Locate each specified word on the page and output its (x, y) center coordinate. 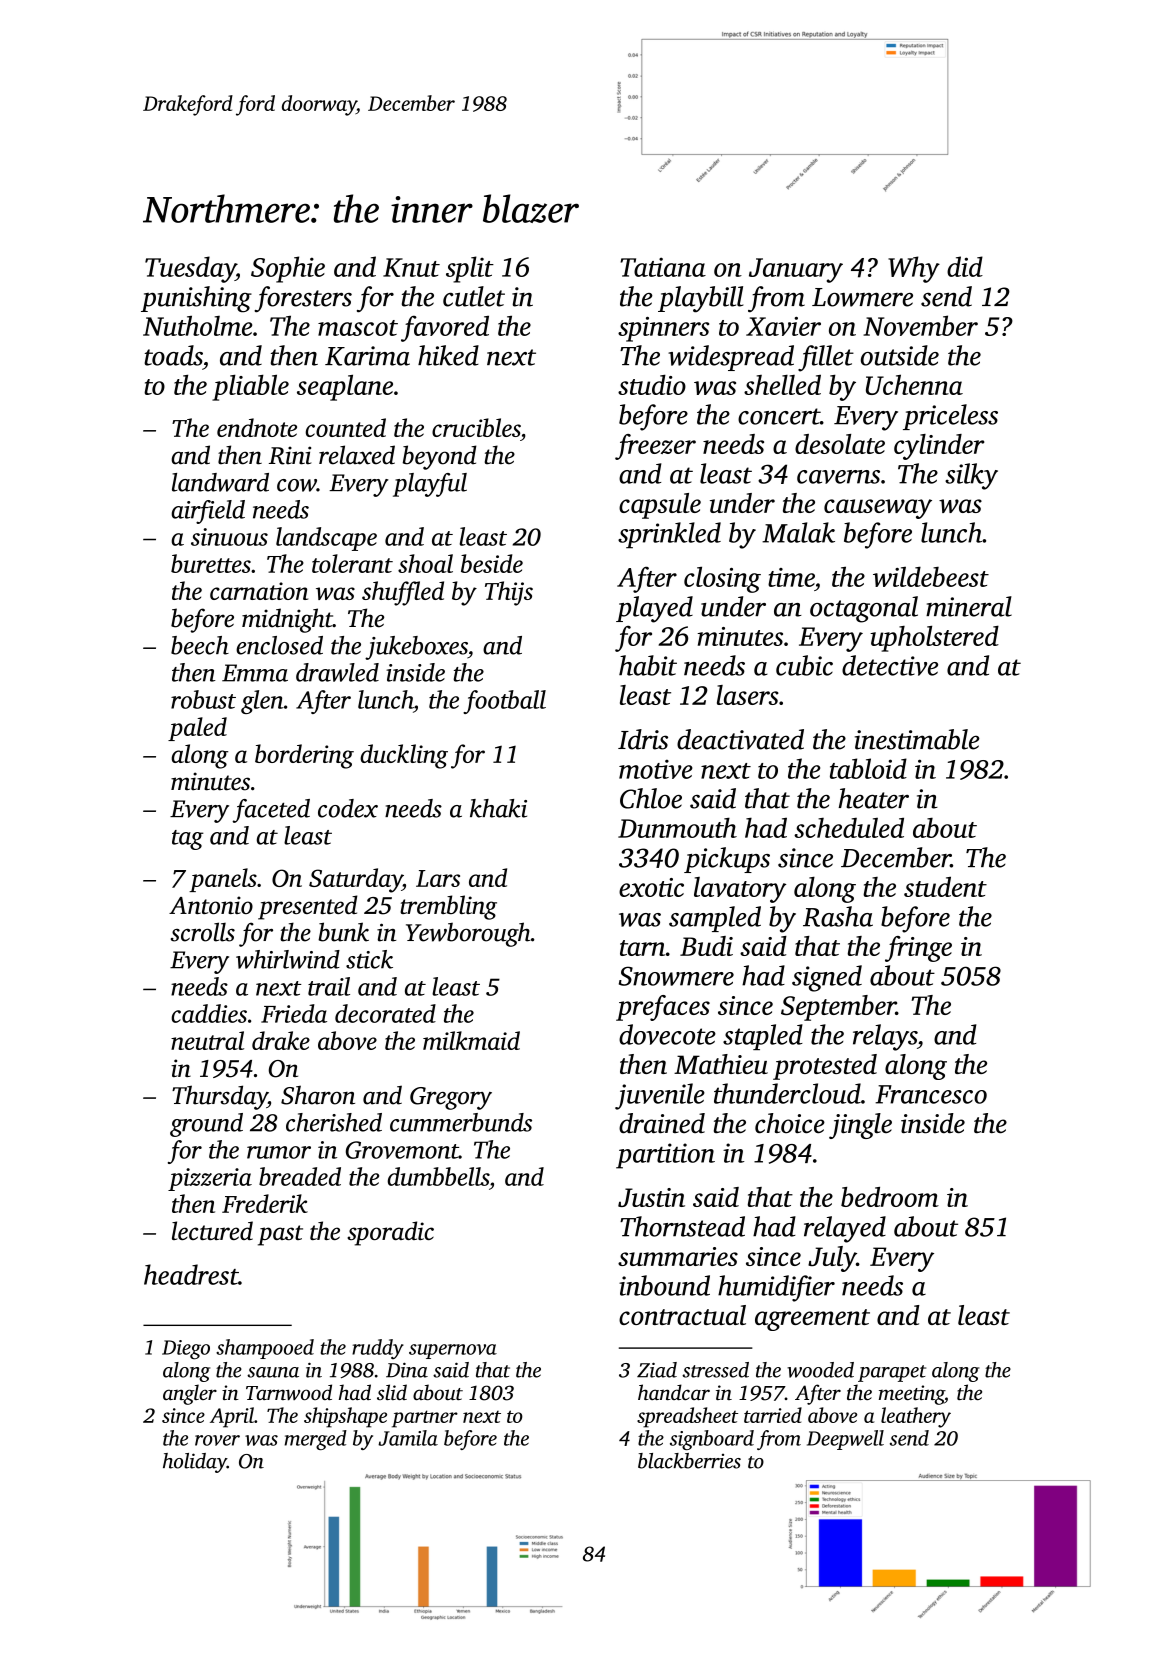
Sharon (318, 1095)
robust (203, 699)
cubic (804, 665)
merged (316, 1440)
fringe (918, 949)
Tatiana (663, 267)
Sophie (288, 269)
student (945, 886)
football (504, 702)
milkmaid (471, 1040)
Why (914, 269)
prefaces (663, 1008)
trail (329, 986)
